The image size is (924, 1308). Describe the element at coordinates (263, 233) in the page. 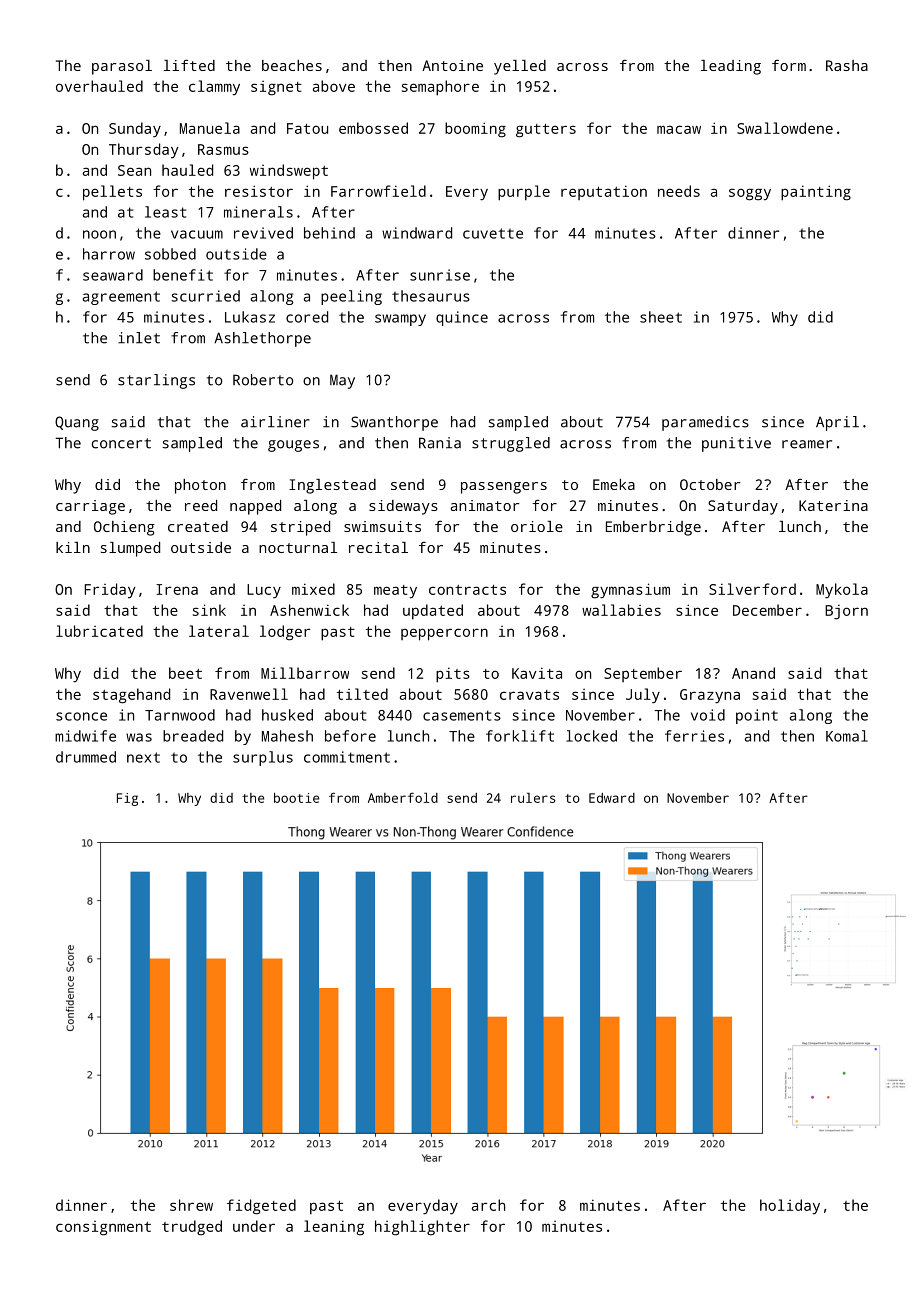

I see `revived` at that location.
